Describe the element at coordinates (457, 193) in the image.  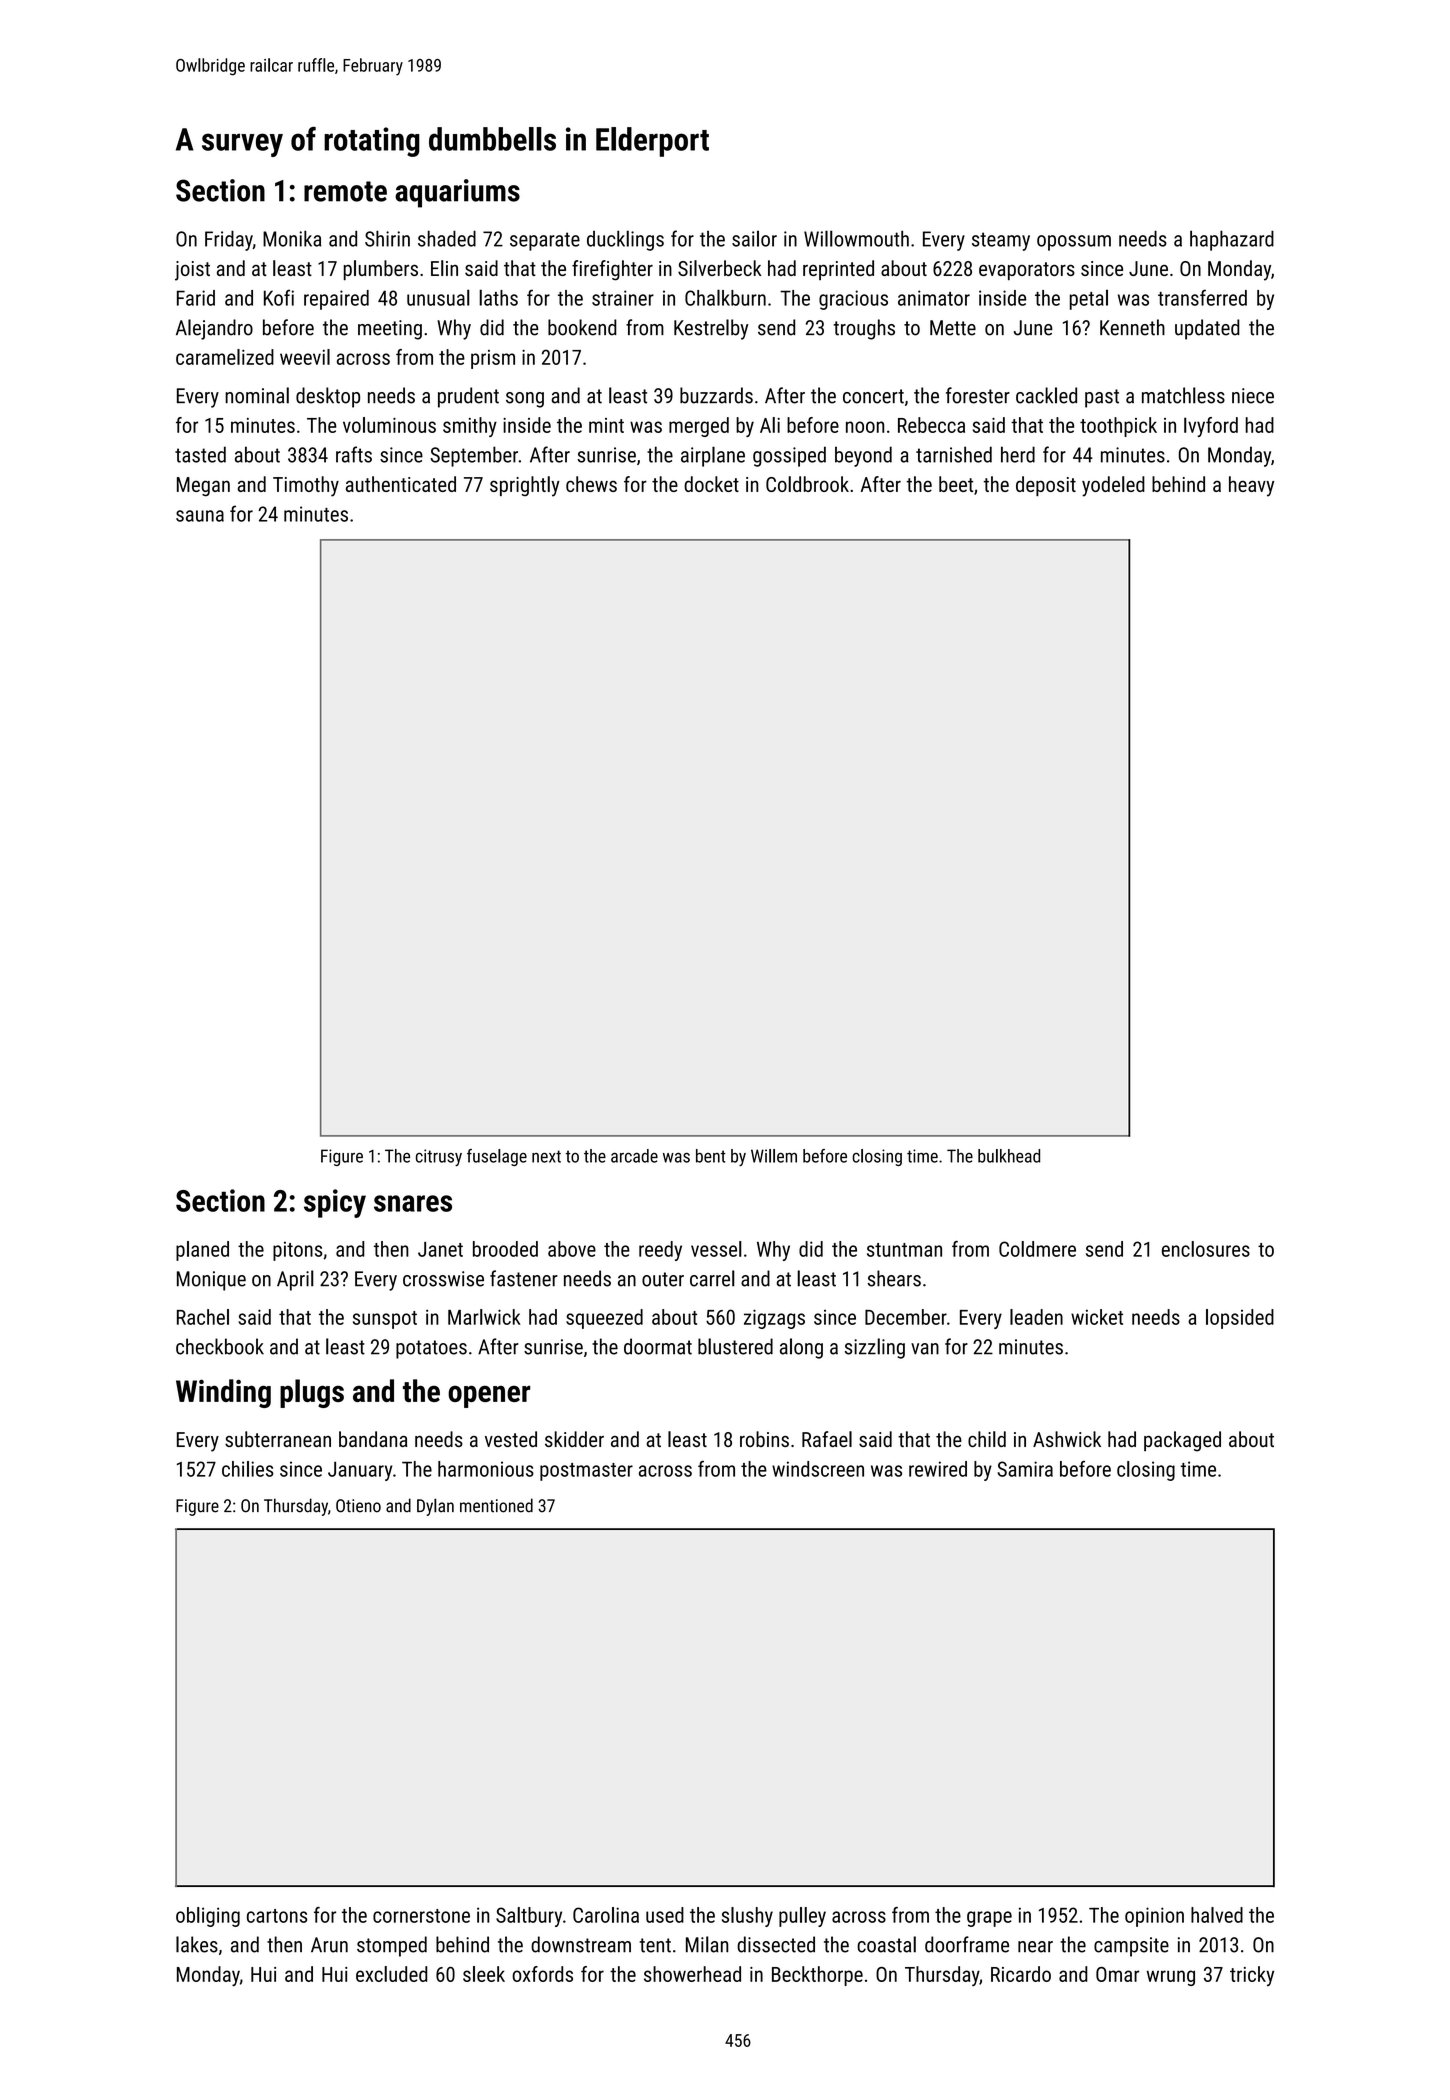
I see `aquariums` at that location.
